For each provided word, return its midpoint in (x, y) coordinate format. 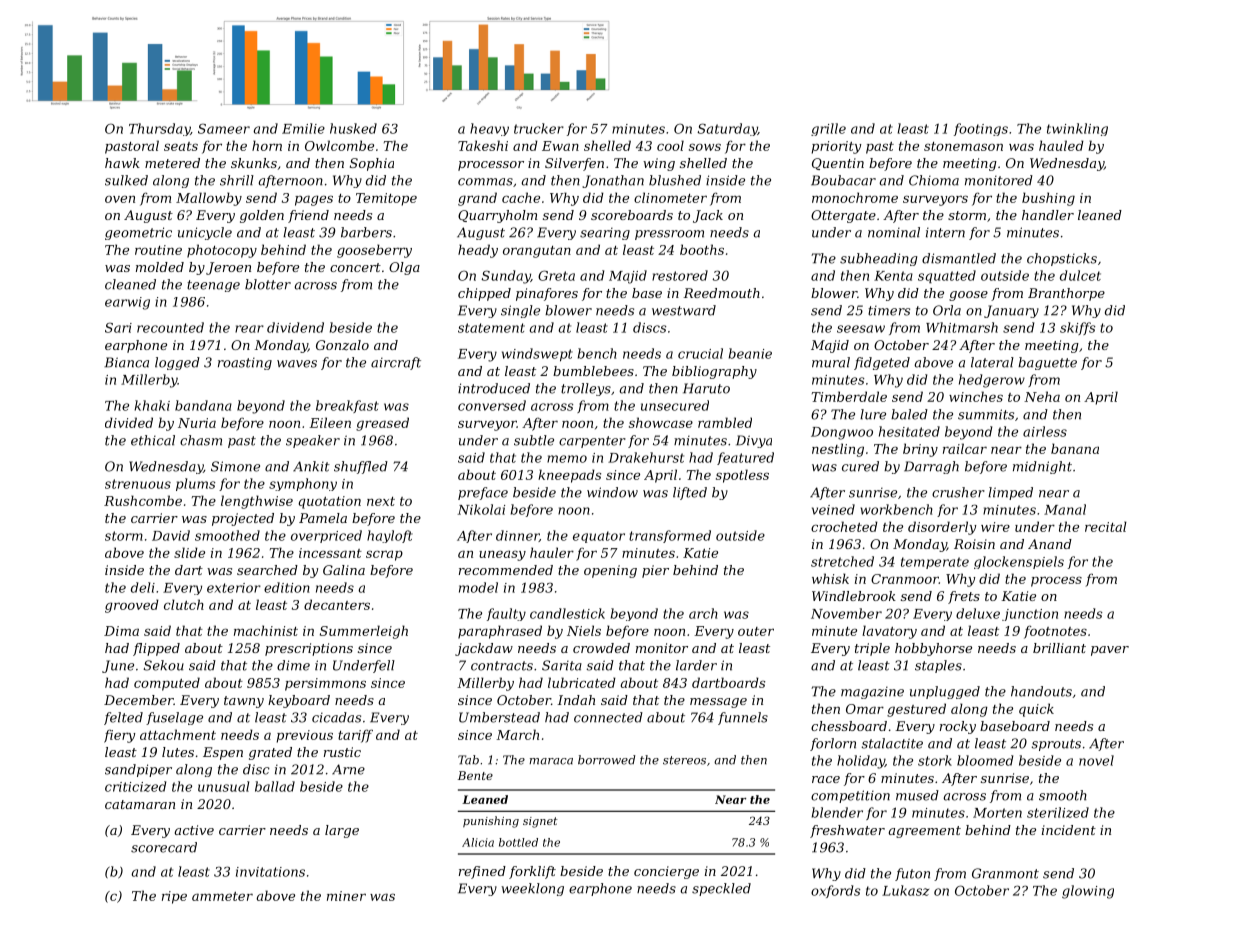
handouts (1041, 691)
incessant (330, 553)
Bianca (126, 362)
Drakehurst (646, 457)
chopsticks (1062, 259)
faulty (506, 614)
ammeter (222, 896)
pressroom (669, 235)
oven (120, 199)
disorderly (942, 528)
